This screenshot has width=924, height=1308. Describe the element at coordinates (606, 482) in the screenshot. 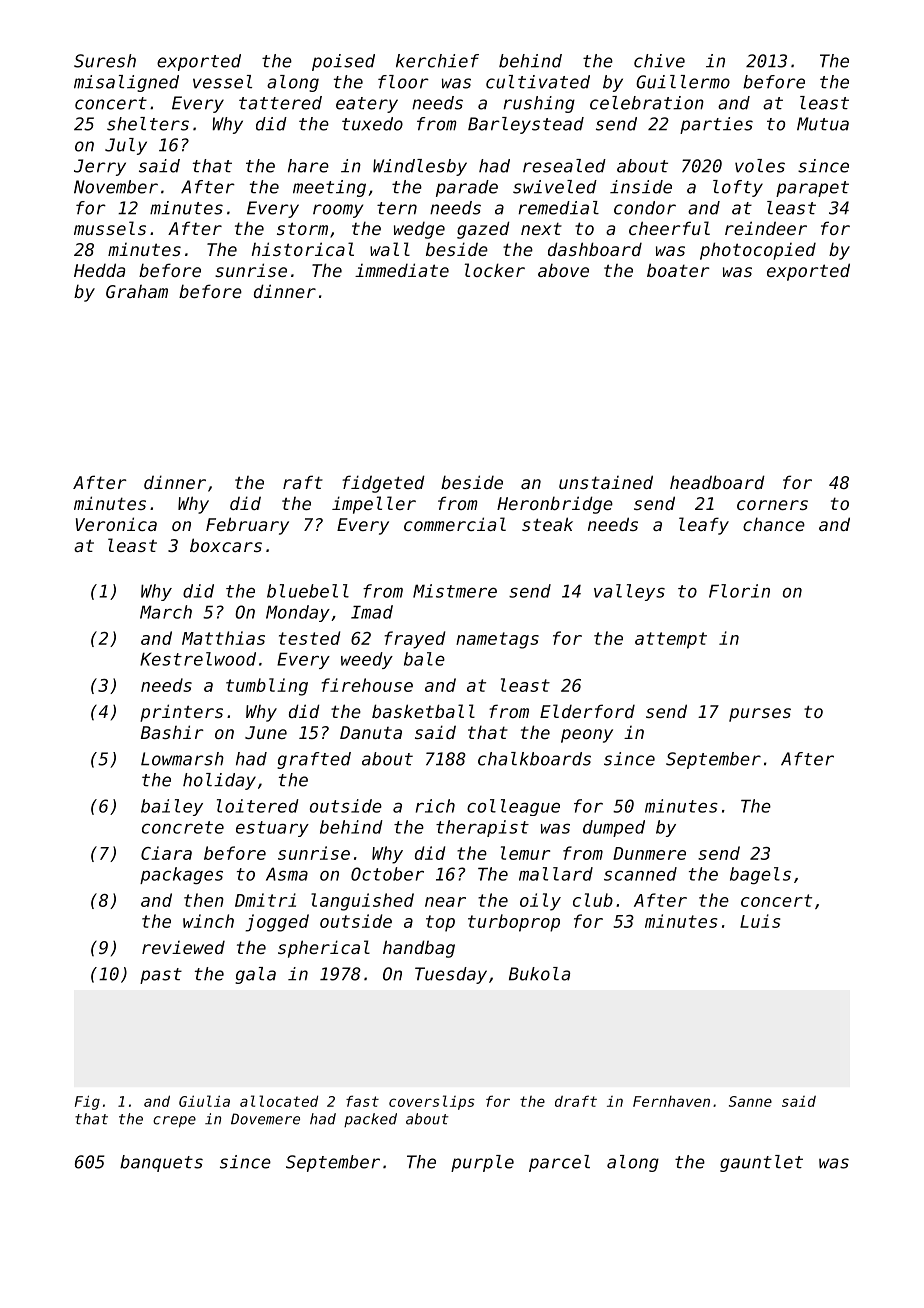

I see `unstained` at that location.
